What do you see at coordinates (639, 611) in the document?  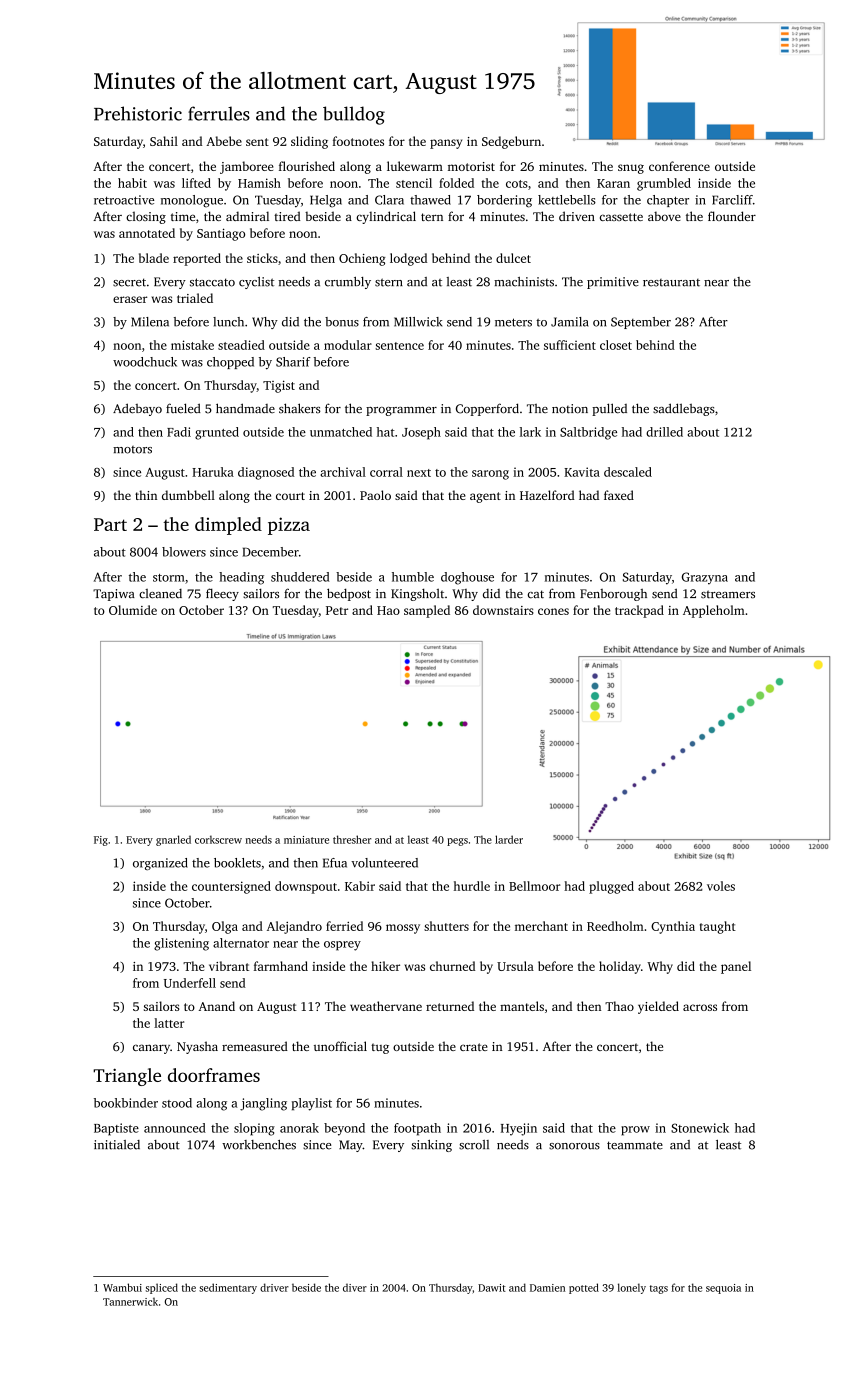 I see `trackpad` at bounding box center [639, 611].
